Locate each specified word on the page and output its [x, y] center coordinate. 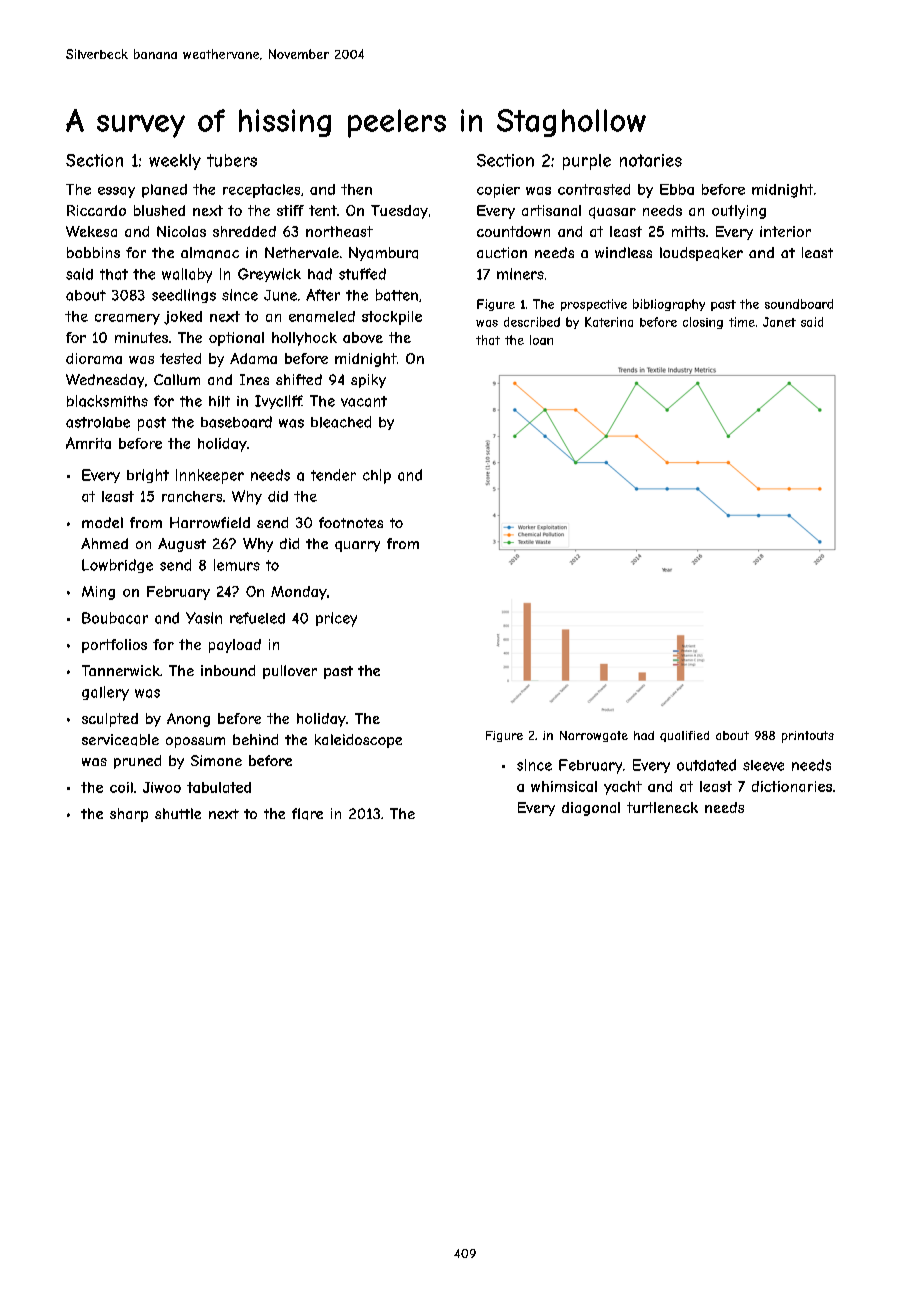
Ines [254, 379]
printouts [808, 737]
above [363, 337]
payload [235, 646]
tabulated [219, 787]
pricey [336, 619]
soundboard [799, 304]
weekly [175, 162]
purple [587, 162]
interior [785, 231]
